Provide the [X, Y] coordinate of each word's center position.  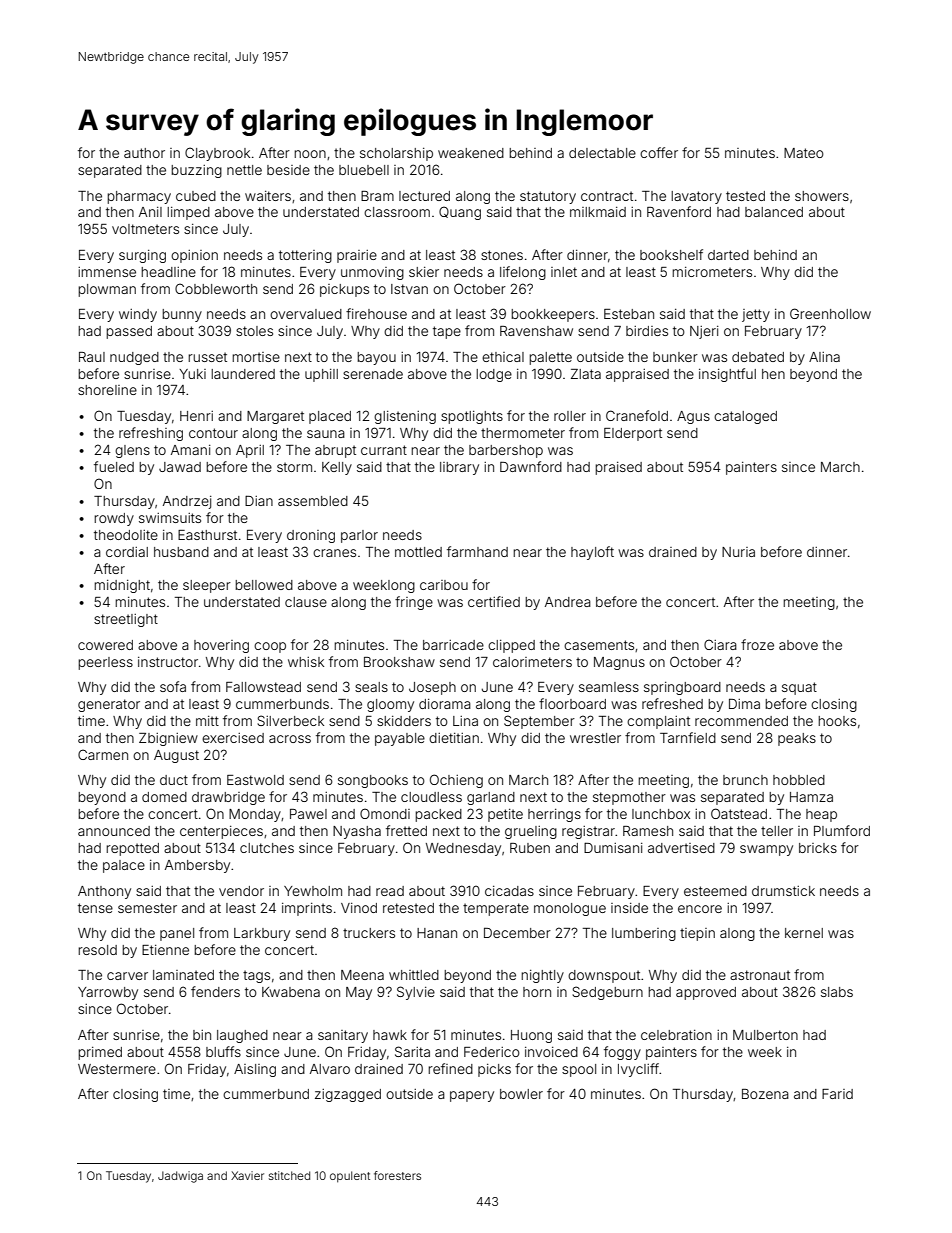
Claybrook [217, 154]
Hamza [811, 797]
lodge [494, 375]
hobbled [799, 780]
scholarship [396, 154]
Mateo [804, 153]
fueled [114, 466]
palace [124, 866]
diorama [445, 704]
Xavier [247, 1175]
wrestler [595, 738]
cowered [105, 645]
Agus [693, 417]
